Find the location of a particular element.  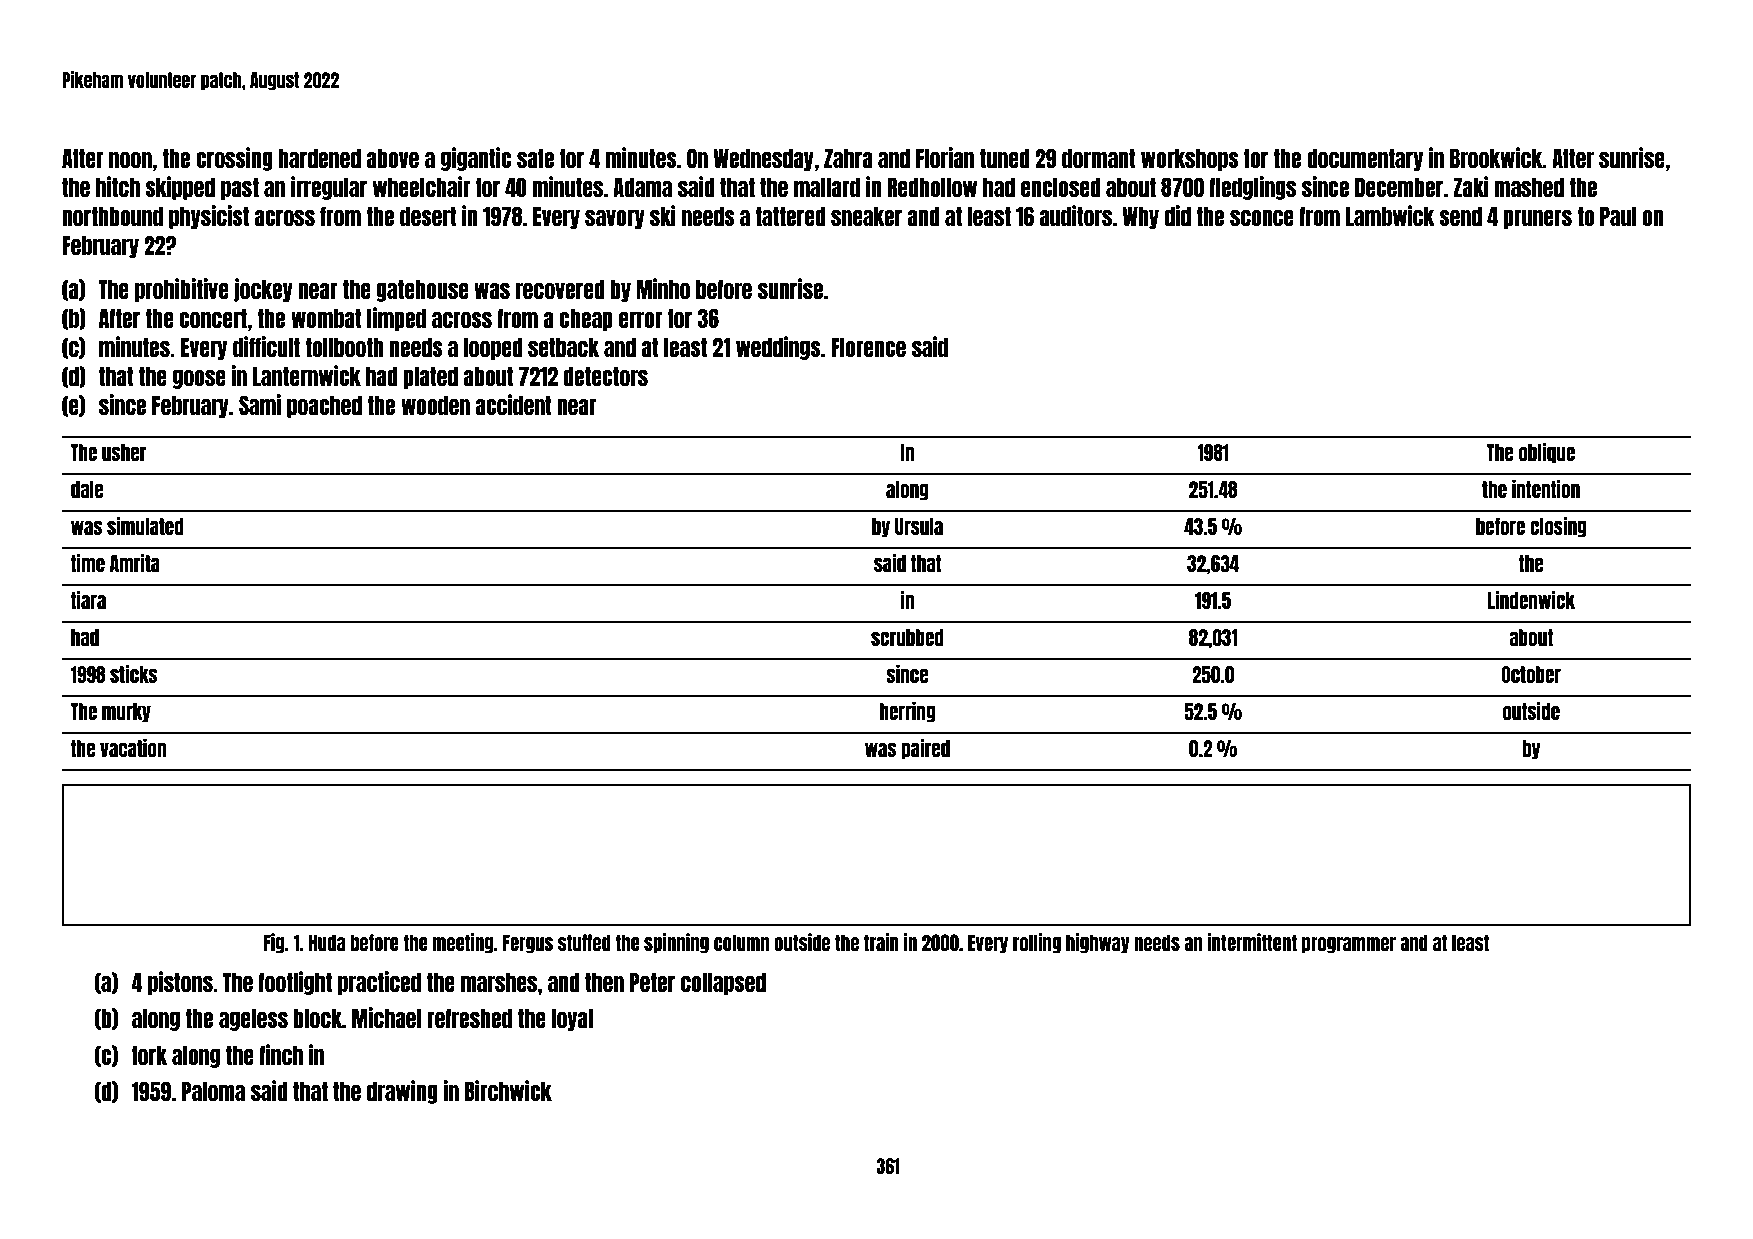

drawing is located at coordinates (402, 1092).
